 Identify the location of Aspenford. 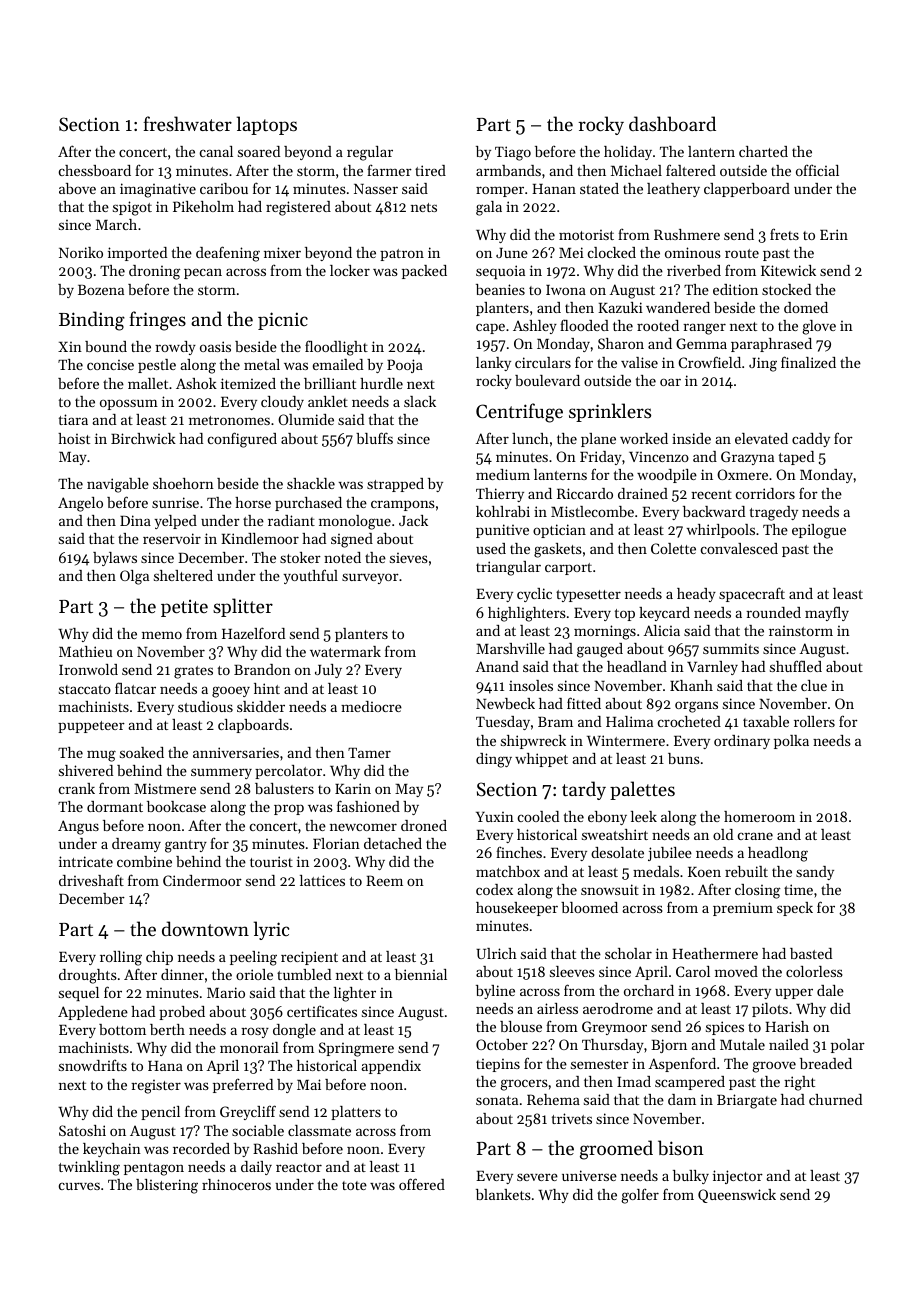
(682, 1064).
